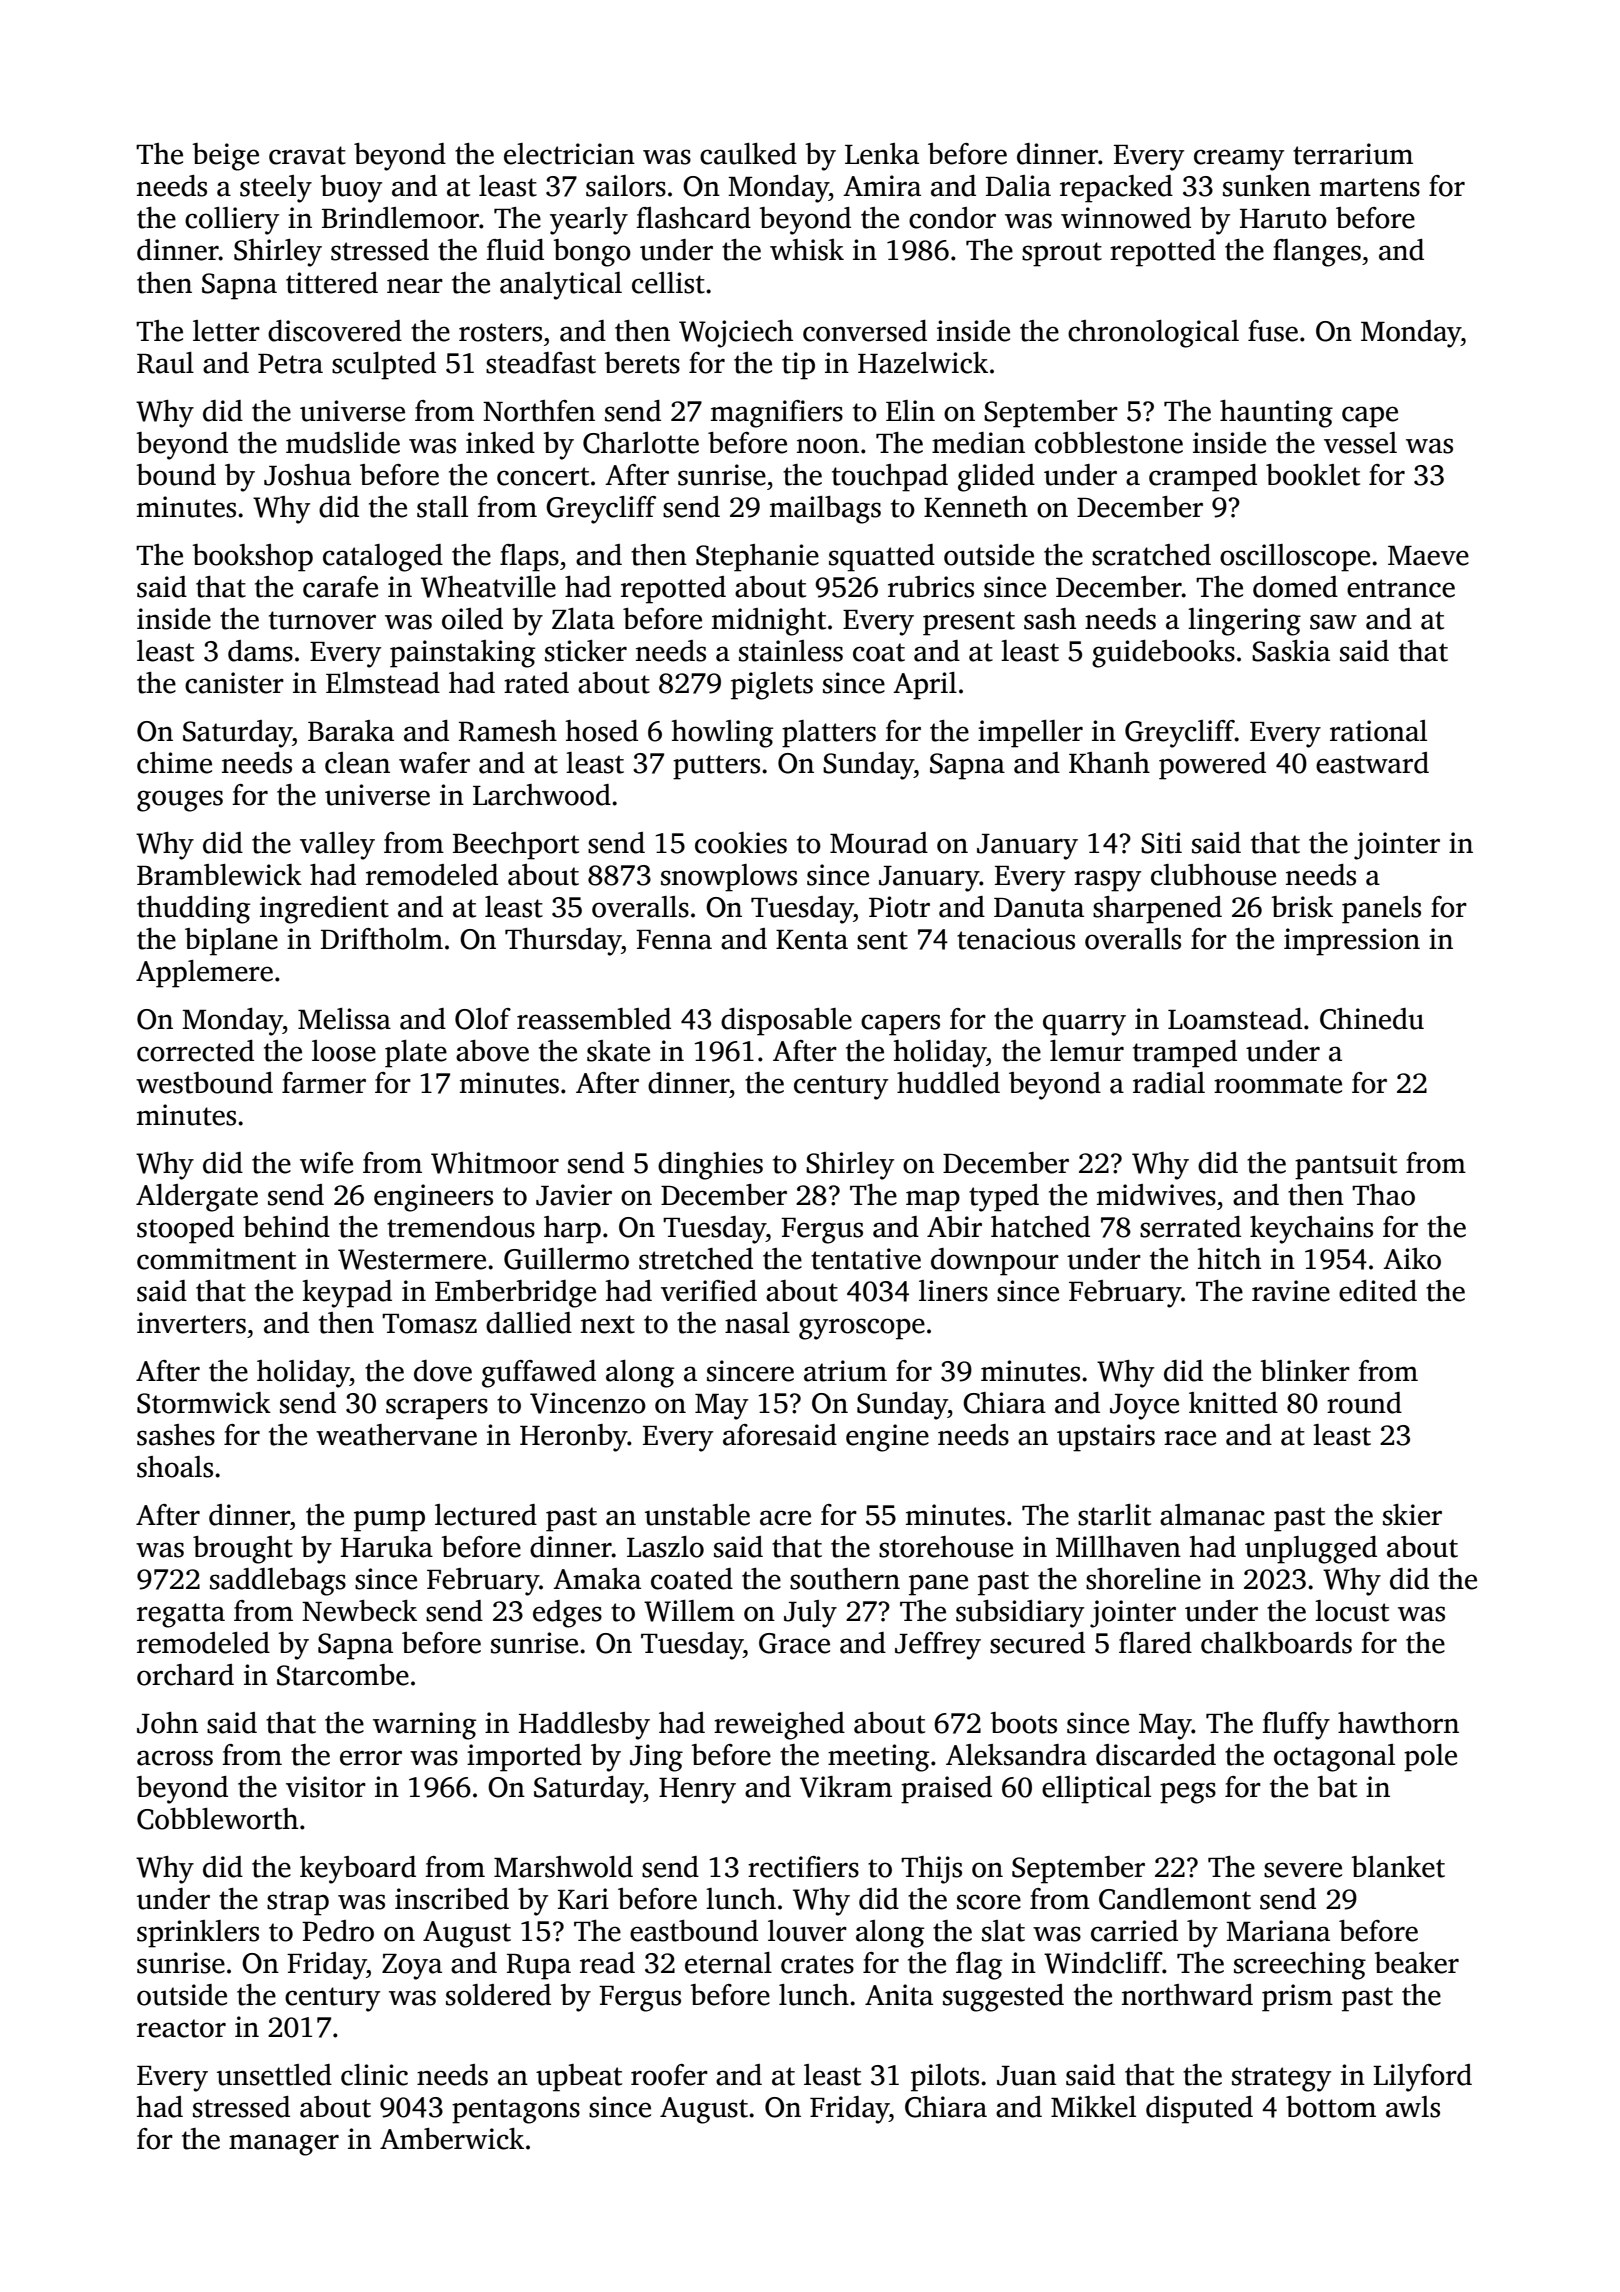 The width and height of the image is (1620, 2292). What do you see at coordinates (461, 1227) in the image?
I see `tremendous` at bounding box center [461, 1227].
